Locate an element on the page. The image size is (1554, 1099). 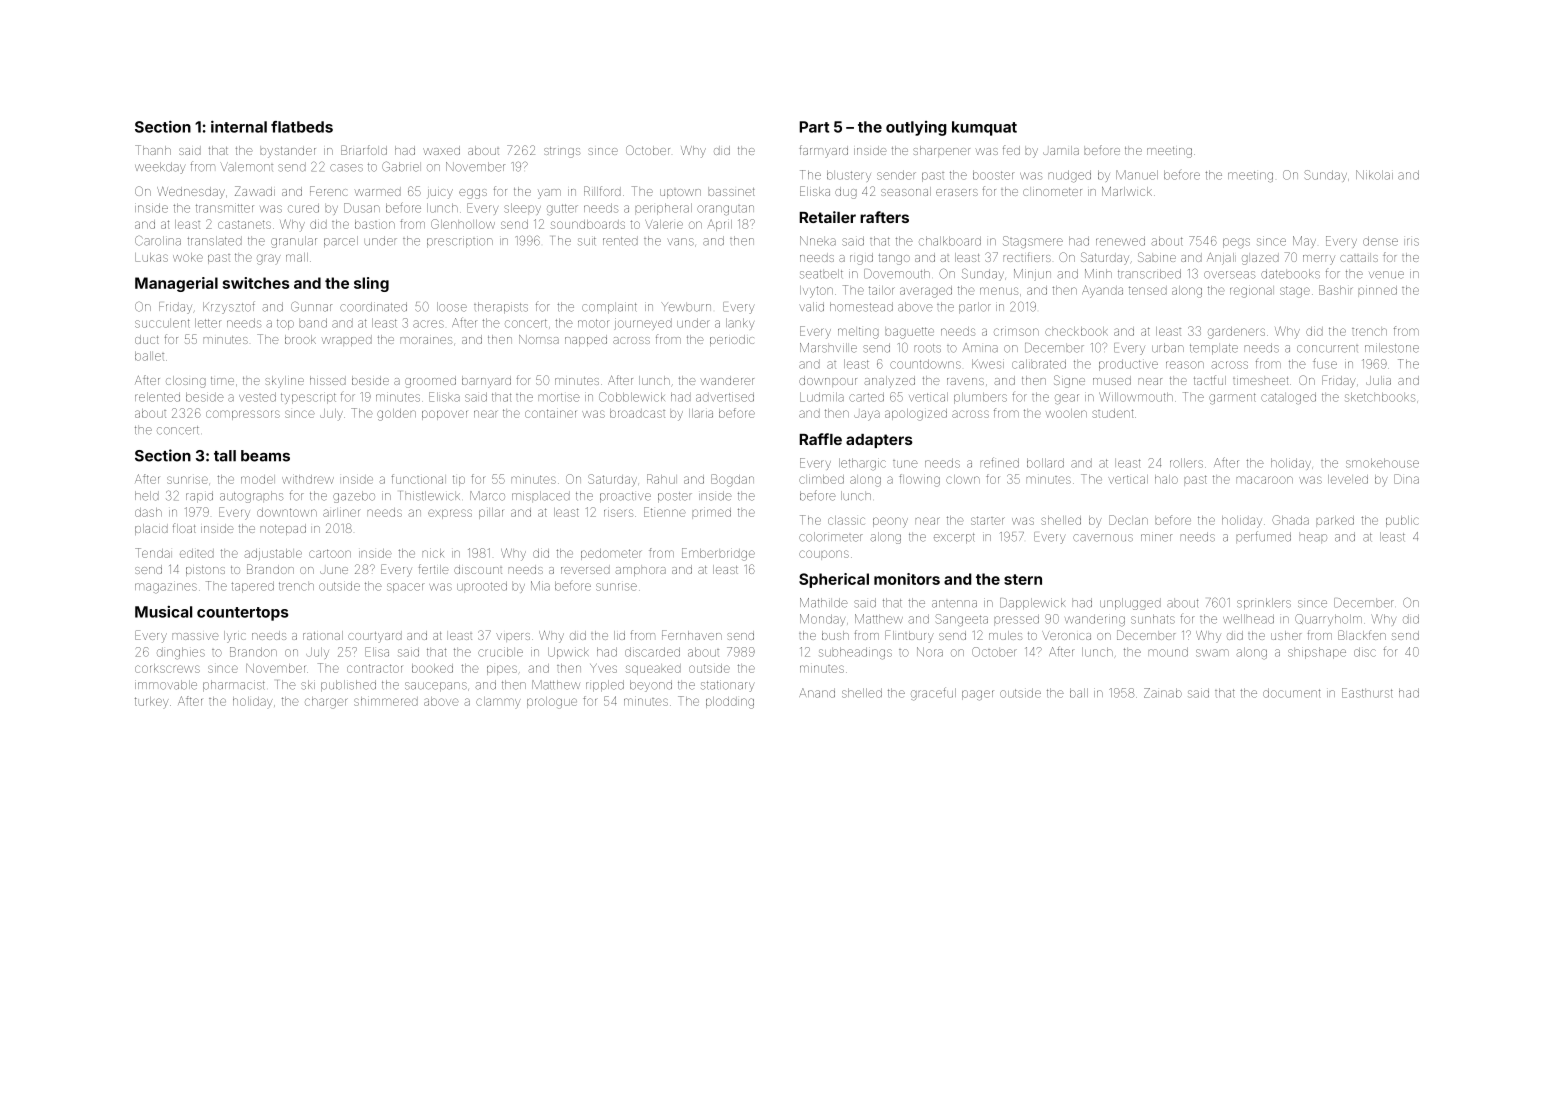
Part is located at coordinates (814, 127).
